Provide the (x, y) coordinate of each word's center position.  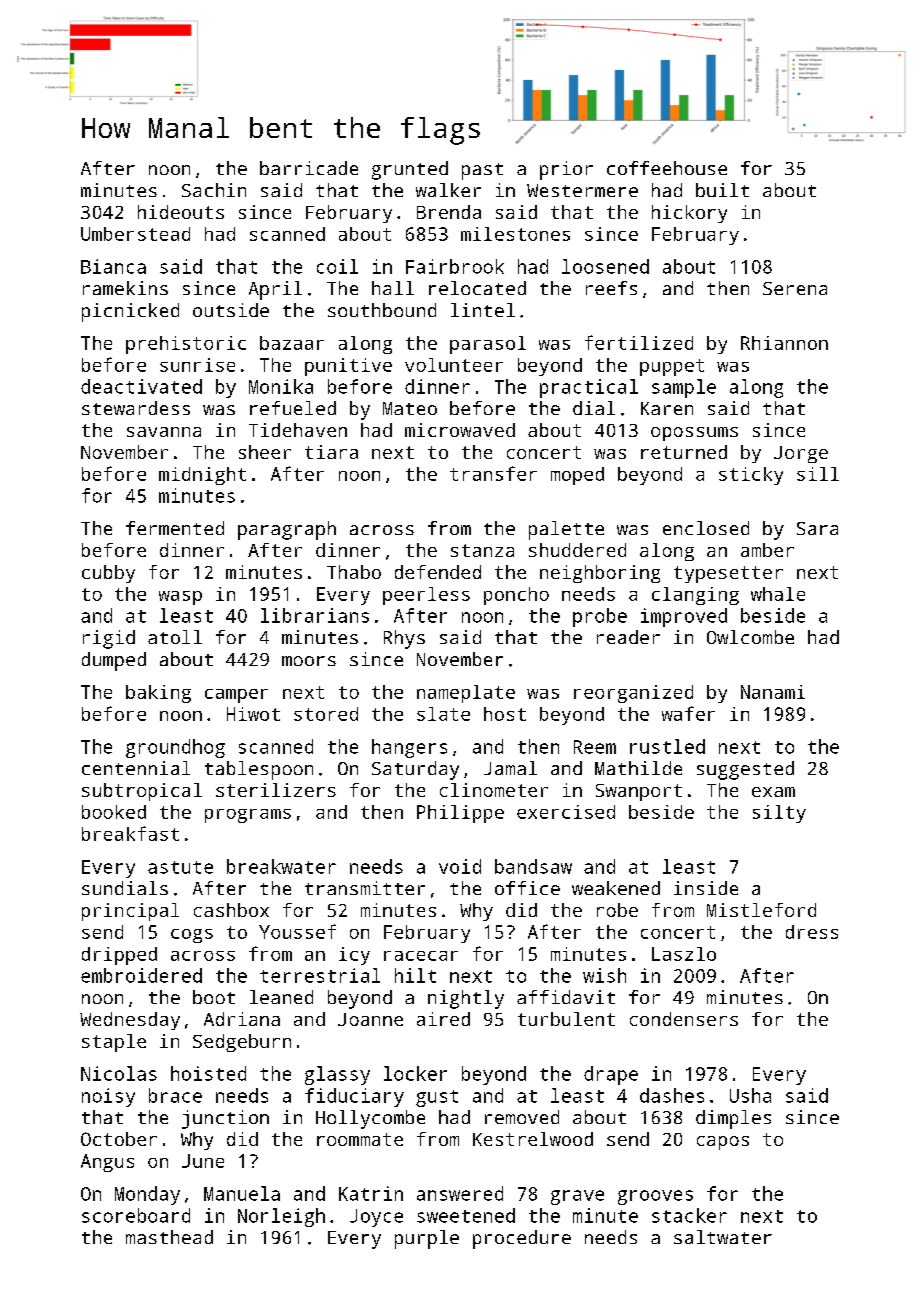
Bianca (113, 266)
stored (326, 714)
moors (309, 661)
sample (684, 388)
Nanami (773, 692)
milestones (515, 234)
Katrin (371, 1193)
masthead (169, 1237)
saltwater (723, 1237)
